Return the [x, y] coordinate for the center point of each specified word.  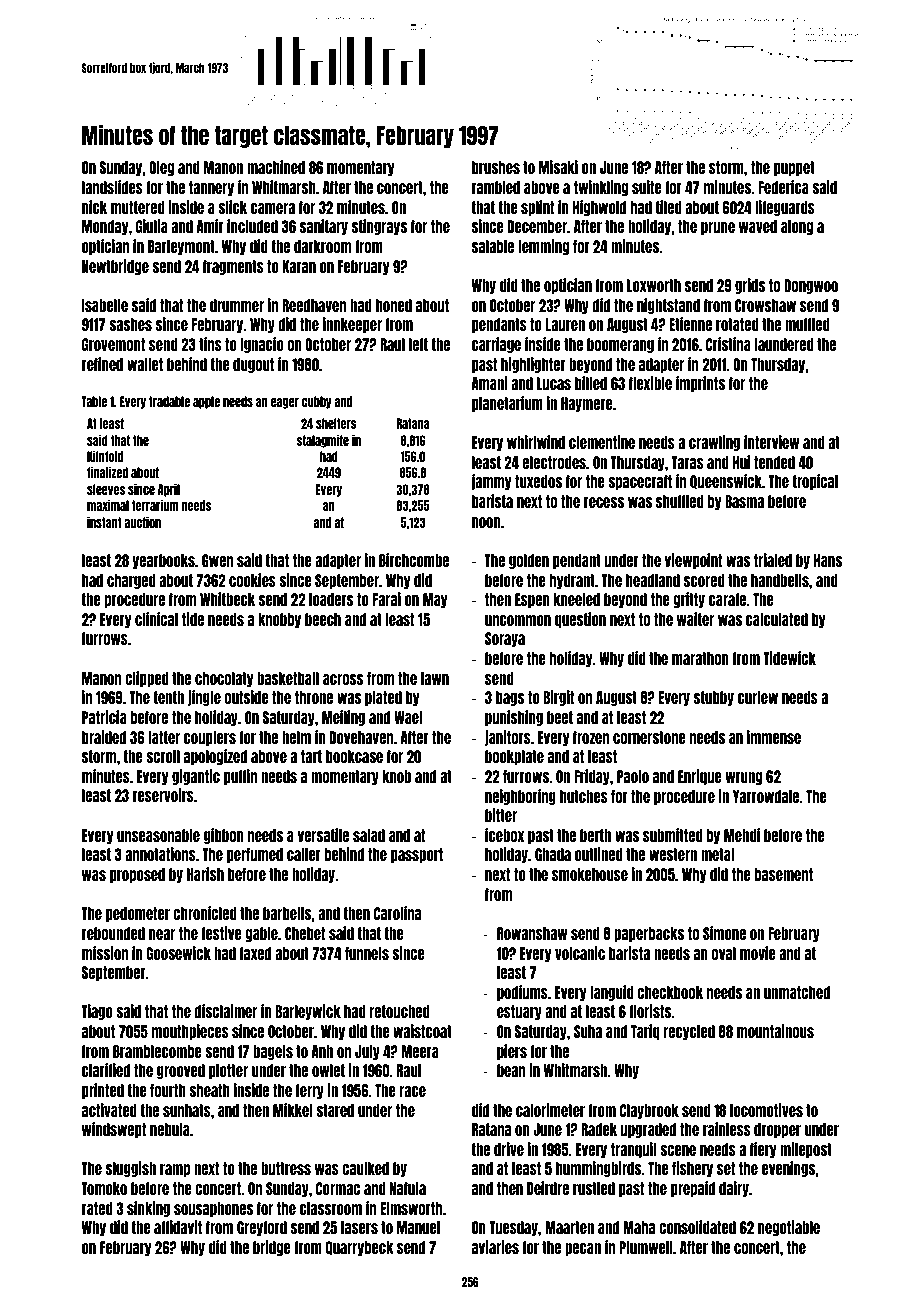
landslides [112, 187]
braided [104, 737]
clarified [106, 1070]
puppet [794, 168]
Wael [408, 717]
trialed [773, 560]
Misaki [558, 167]
